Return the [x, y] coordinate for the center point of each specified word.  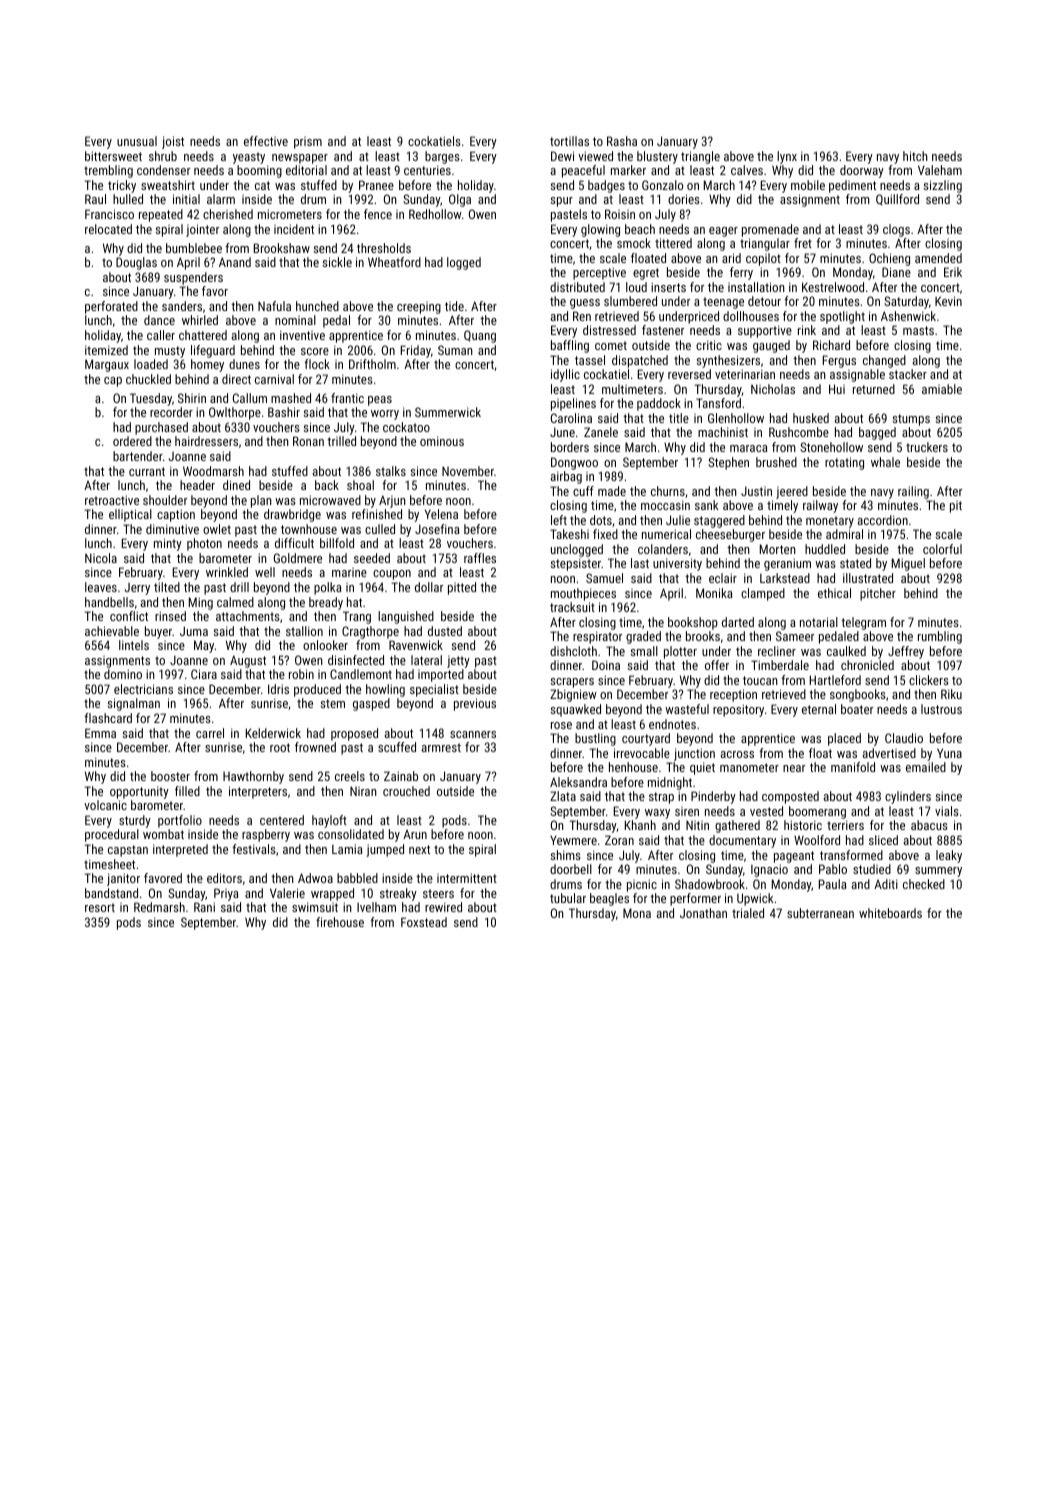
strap [661, 798]
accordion [883, 520]
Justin [756, 491]
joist [173, 142]
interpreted [180, 850]
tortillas [569, 141]
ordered [132, 441]
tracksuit [572, 607]
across [737, 754]
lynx [787, 157]
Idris [278, 689]
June [562, 432]
